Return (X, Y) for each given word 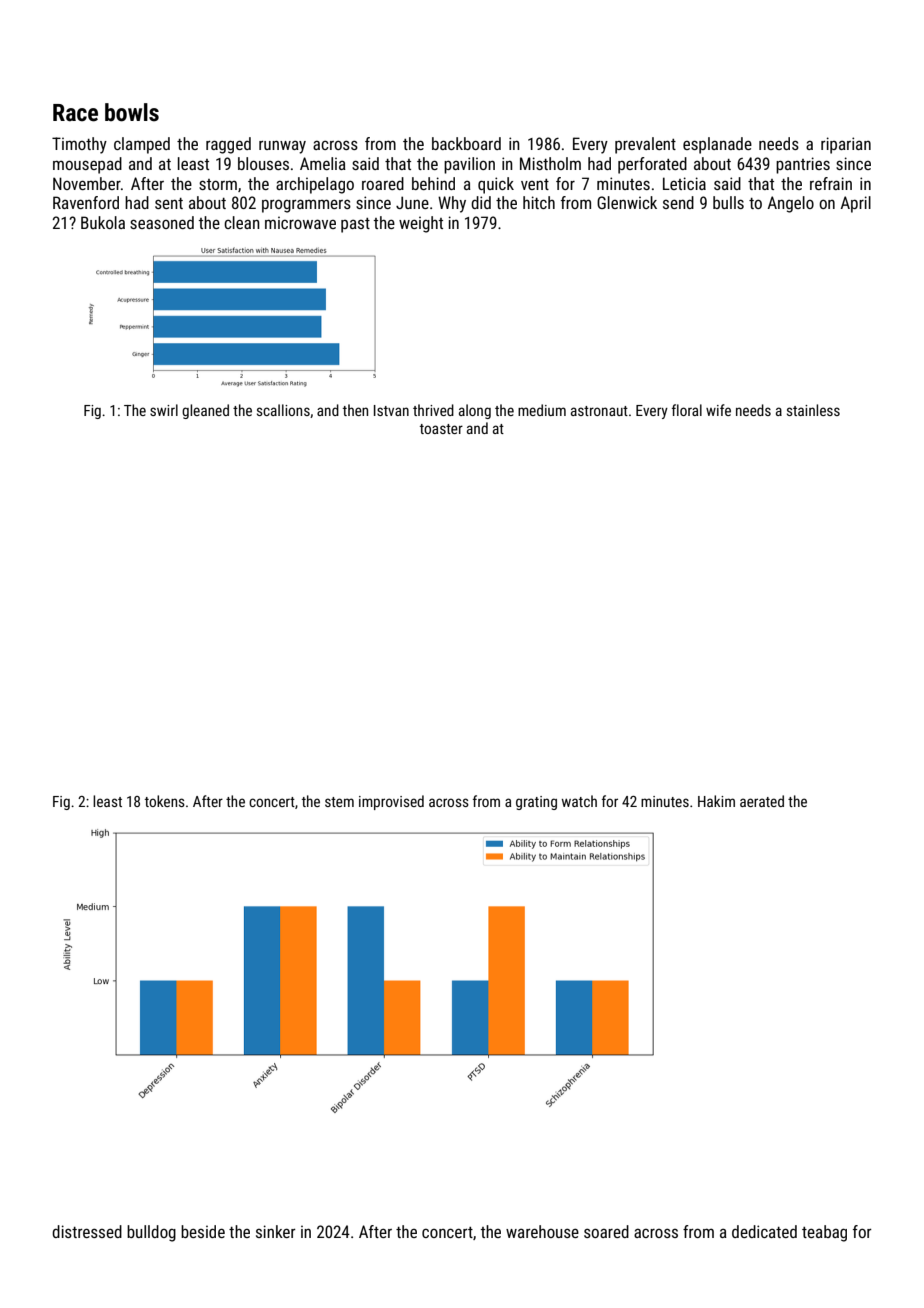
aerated (762, 801)
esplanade (717, 145)
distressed (87, 1231)
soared (606, 1231)
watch (579, 801)
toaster (441, 429)
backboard (466, 143)
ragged (228, 145)
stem (339, 802)
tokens (165, 801)
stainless (813, 410)
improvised (391, 802)
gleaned (205, 411)
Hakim (716, 801)
